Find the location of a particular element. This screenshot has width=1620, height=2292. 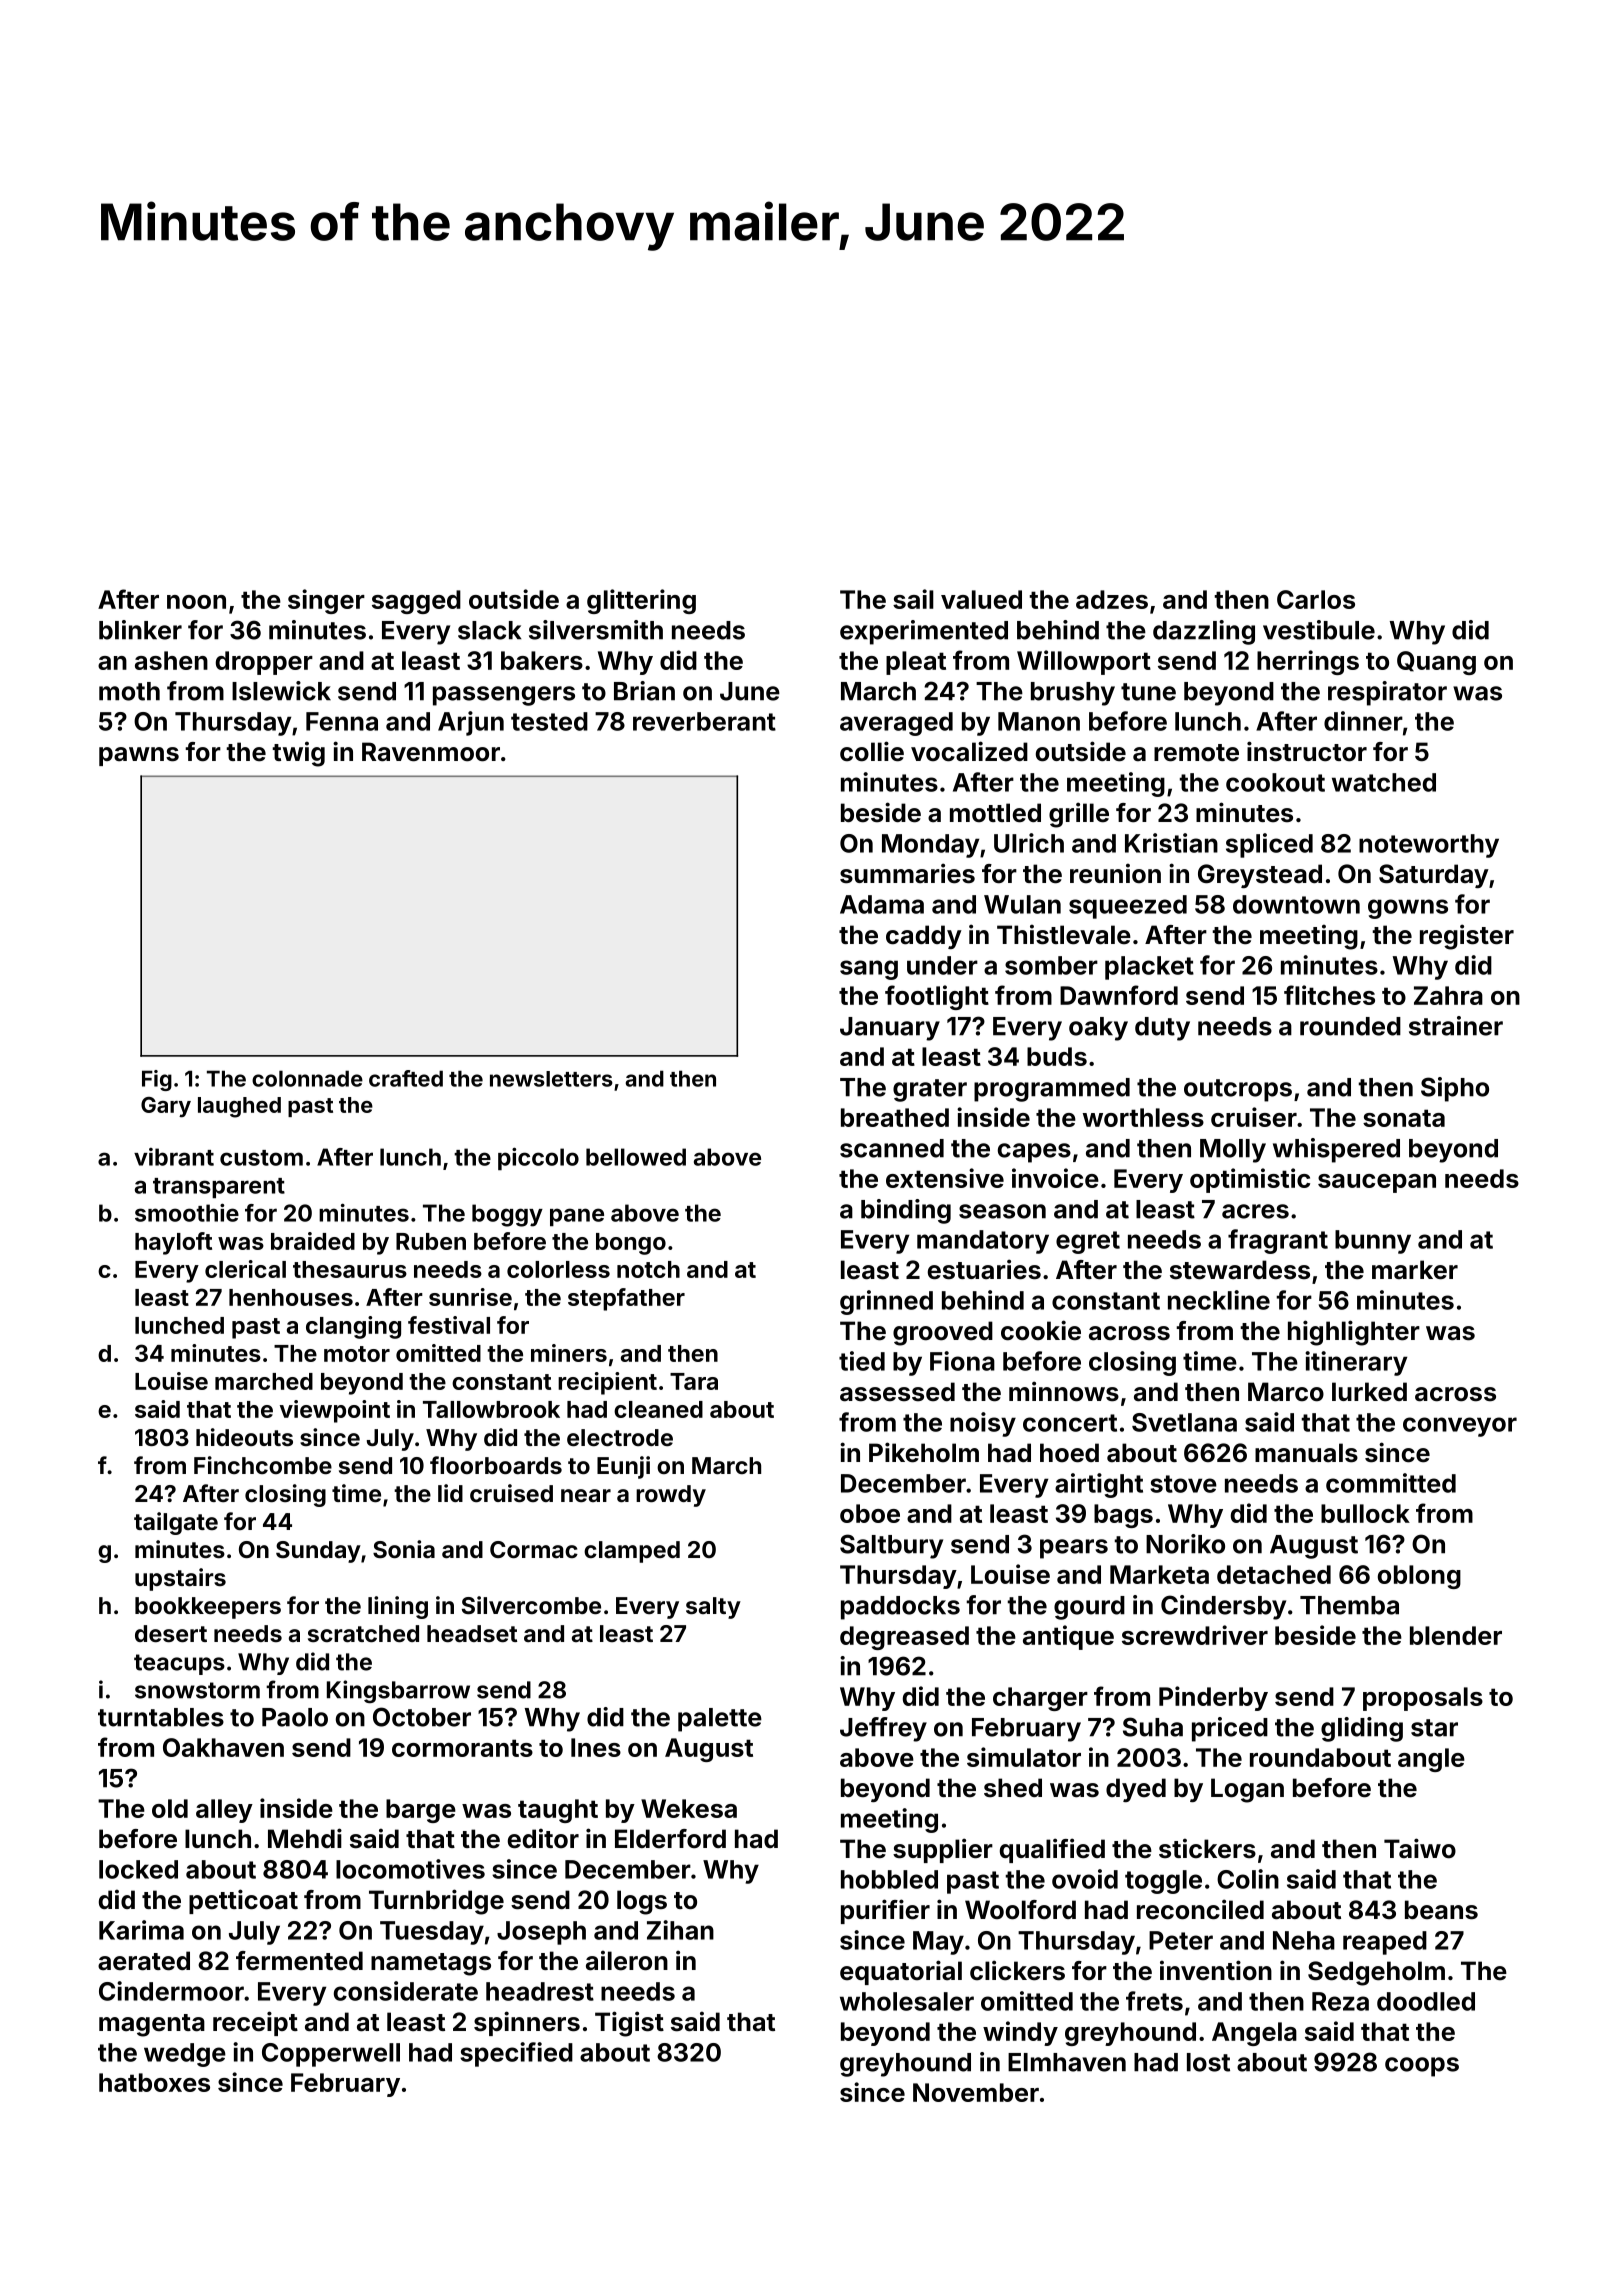

clerical is located at coordinates (245, 1269).
